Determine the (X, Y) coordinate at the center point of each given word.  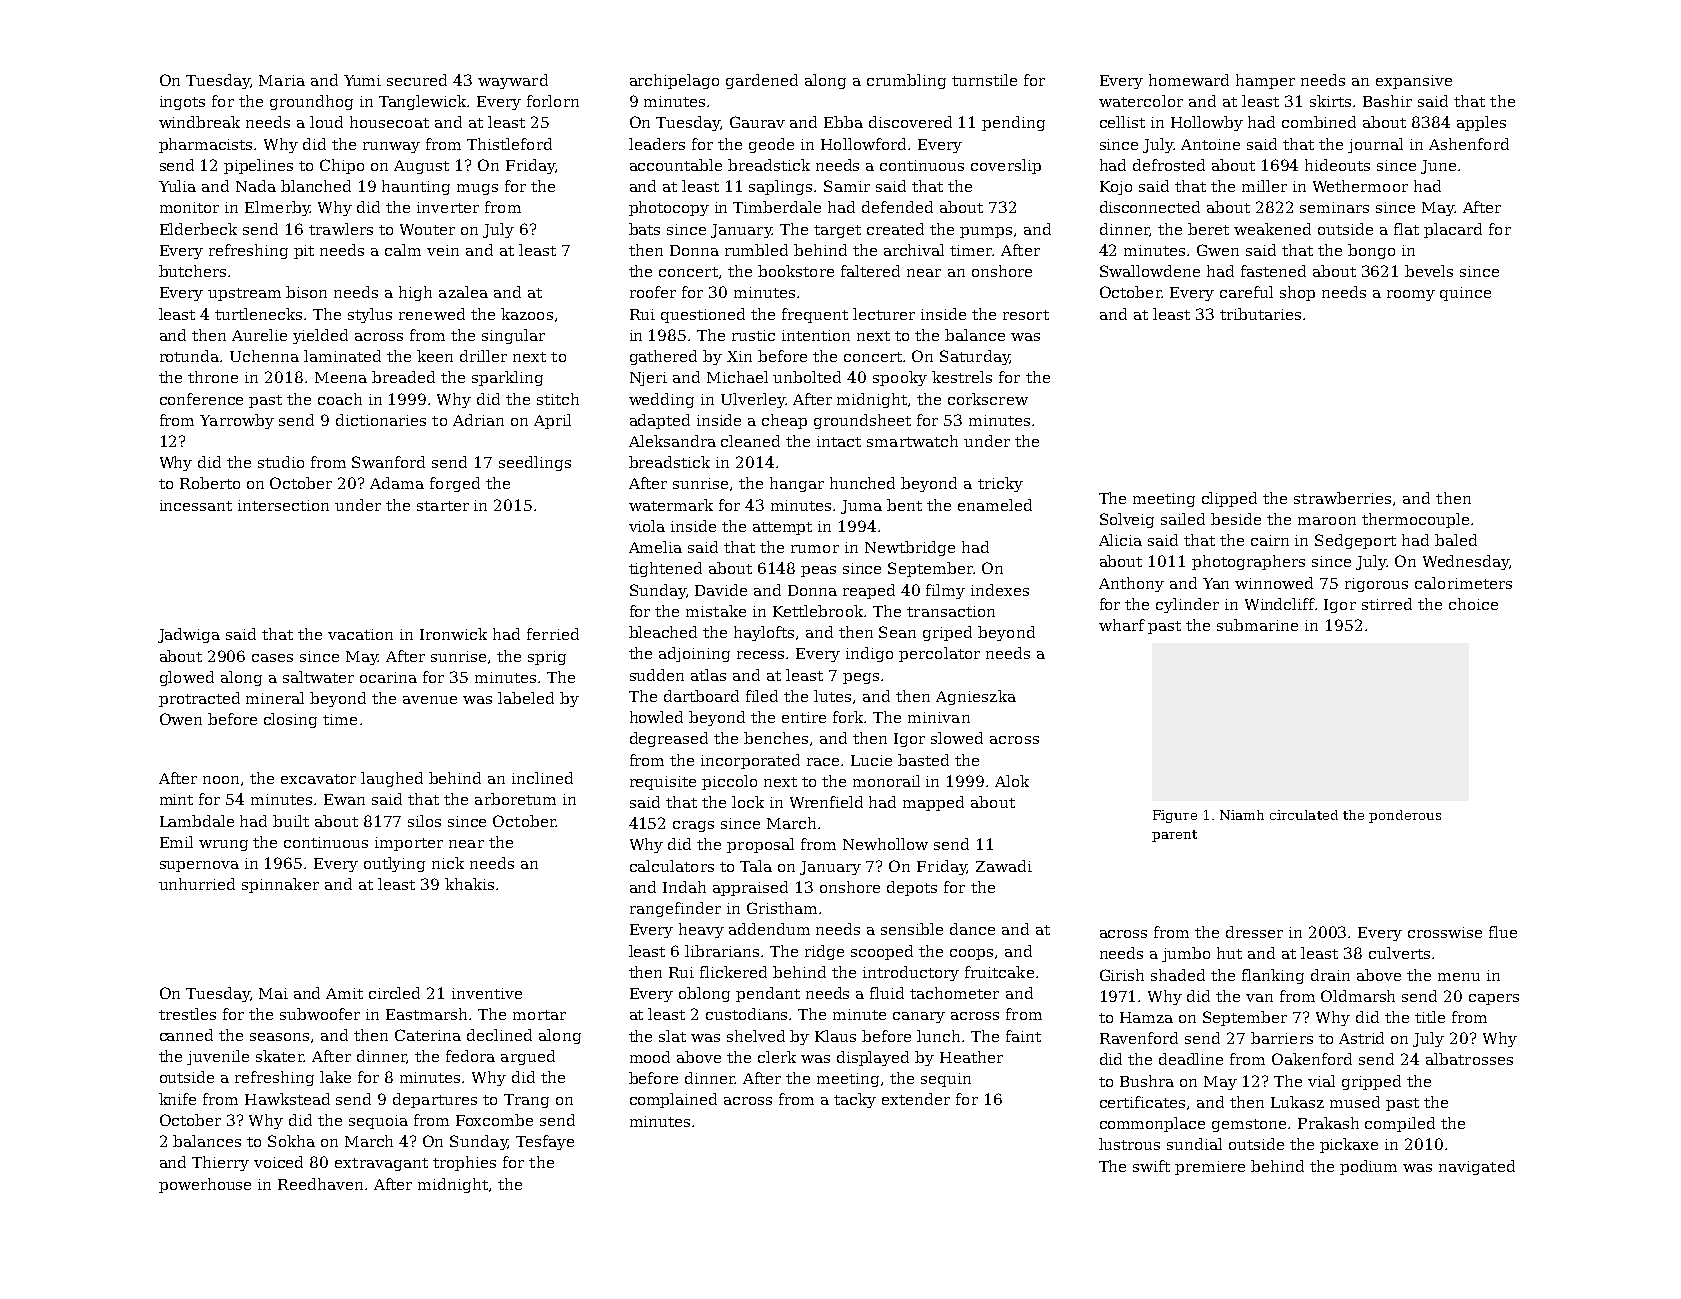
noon (221, 780)
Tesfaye (545, 1142)
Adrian (478, 420)
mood (650, 1057)
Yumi (362, 80)
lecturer (884, 314)
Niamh (1242, 815)
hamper (1265, 81)
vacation (360, 634)
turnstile (984, 80)
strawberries (1342, 498)
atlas (708, 675)
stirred (1387, 604)
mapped (933, 803)
